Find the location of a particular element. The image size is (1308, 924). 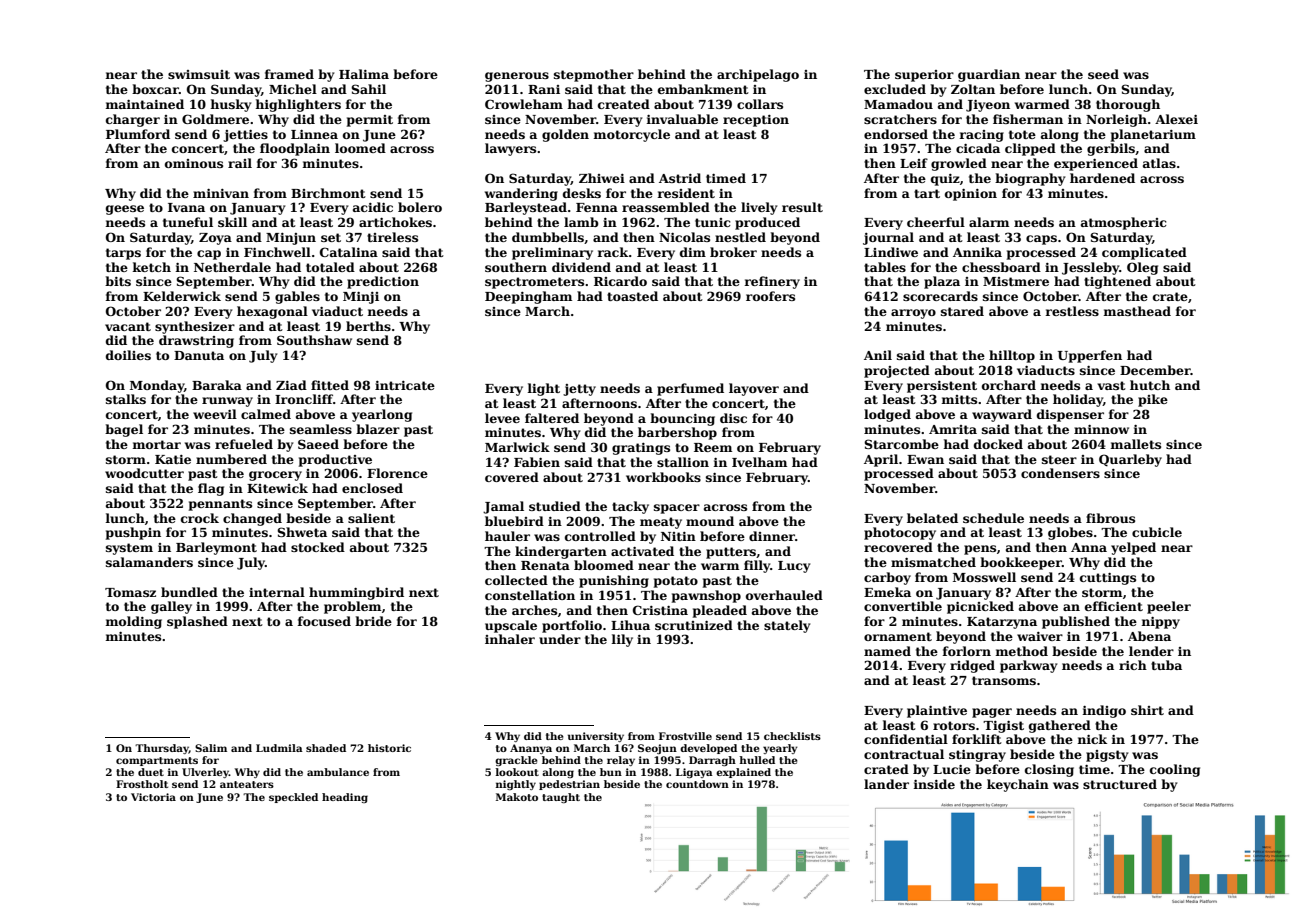

published is located at coordinates (1076, 622).
